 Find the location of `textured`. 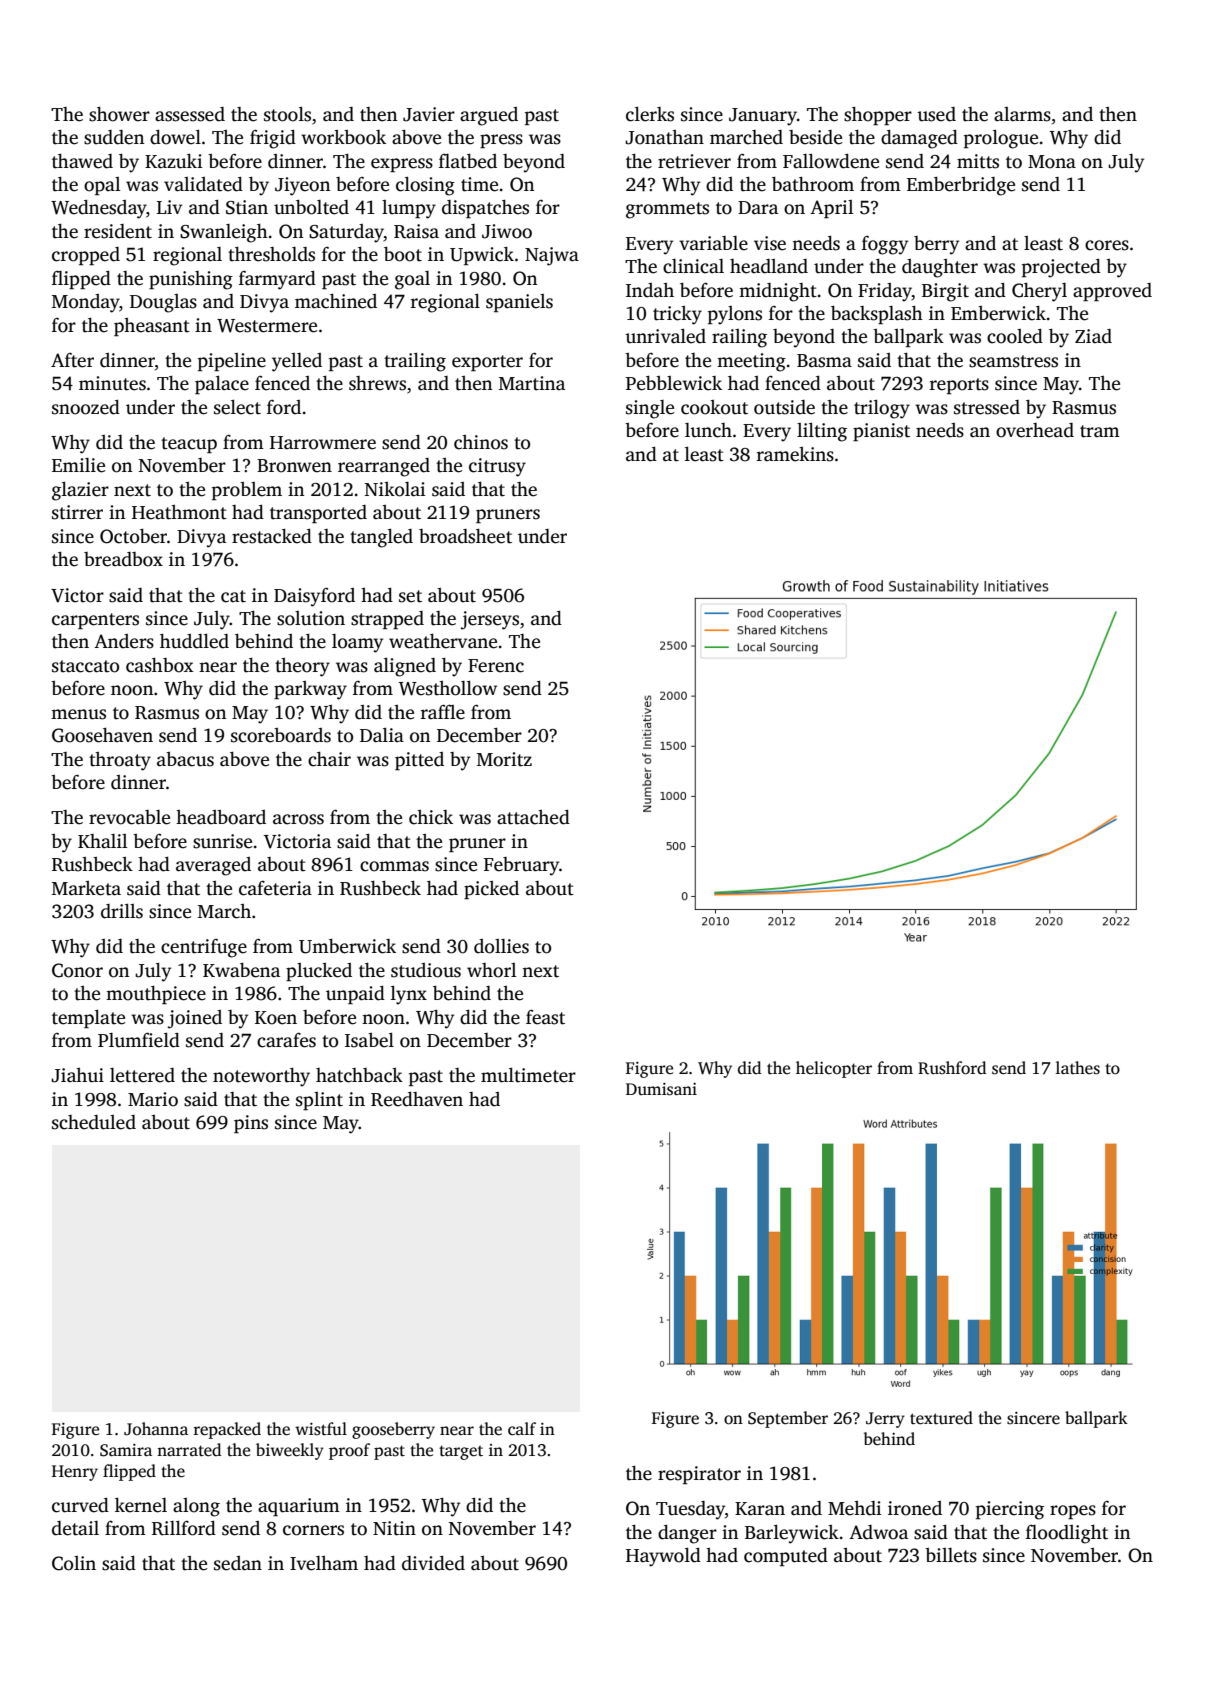

textured is located at coordinates (941, 1418).
